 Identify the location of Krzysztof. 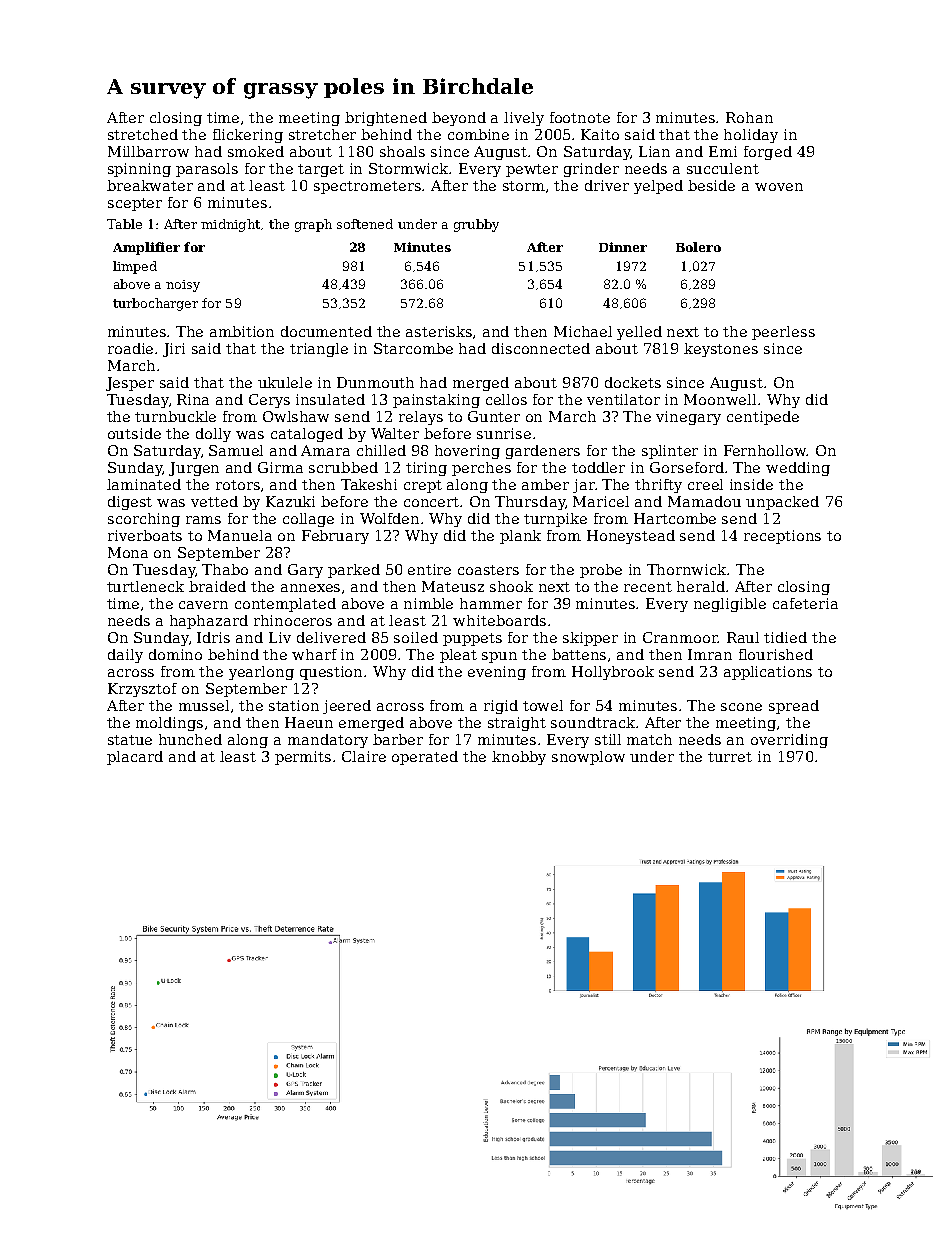
(142, 690).
